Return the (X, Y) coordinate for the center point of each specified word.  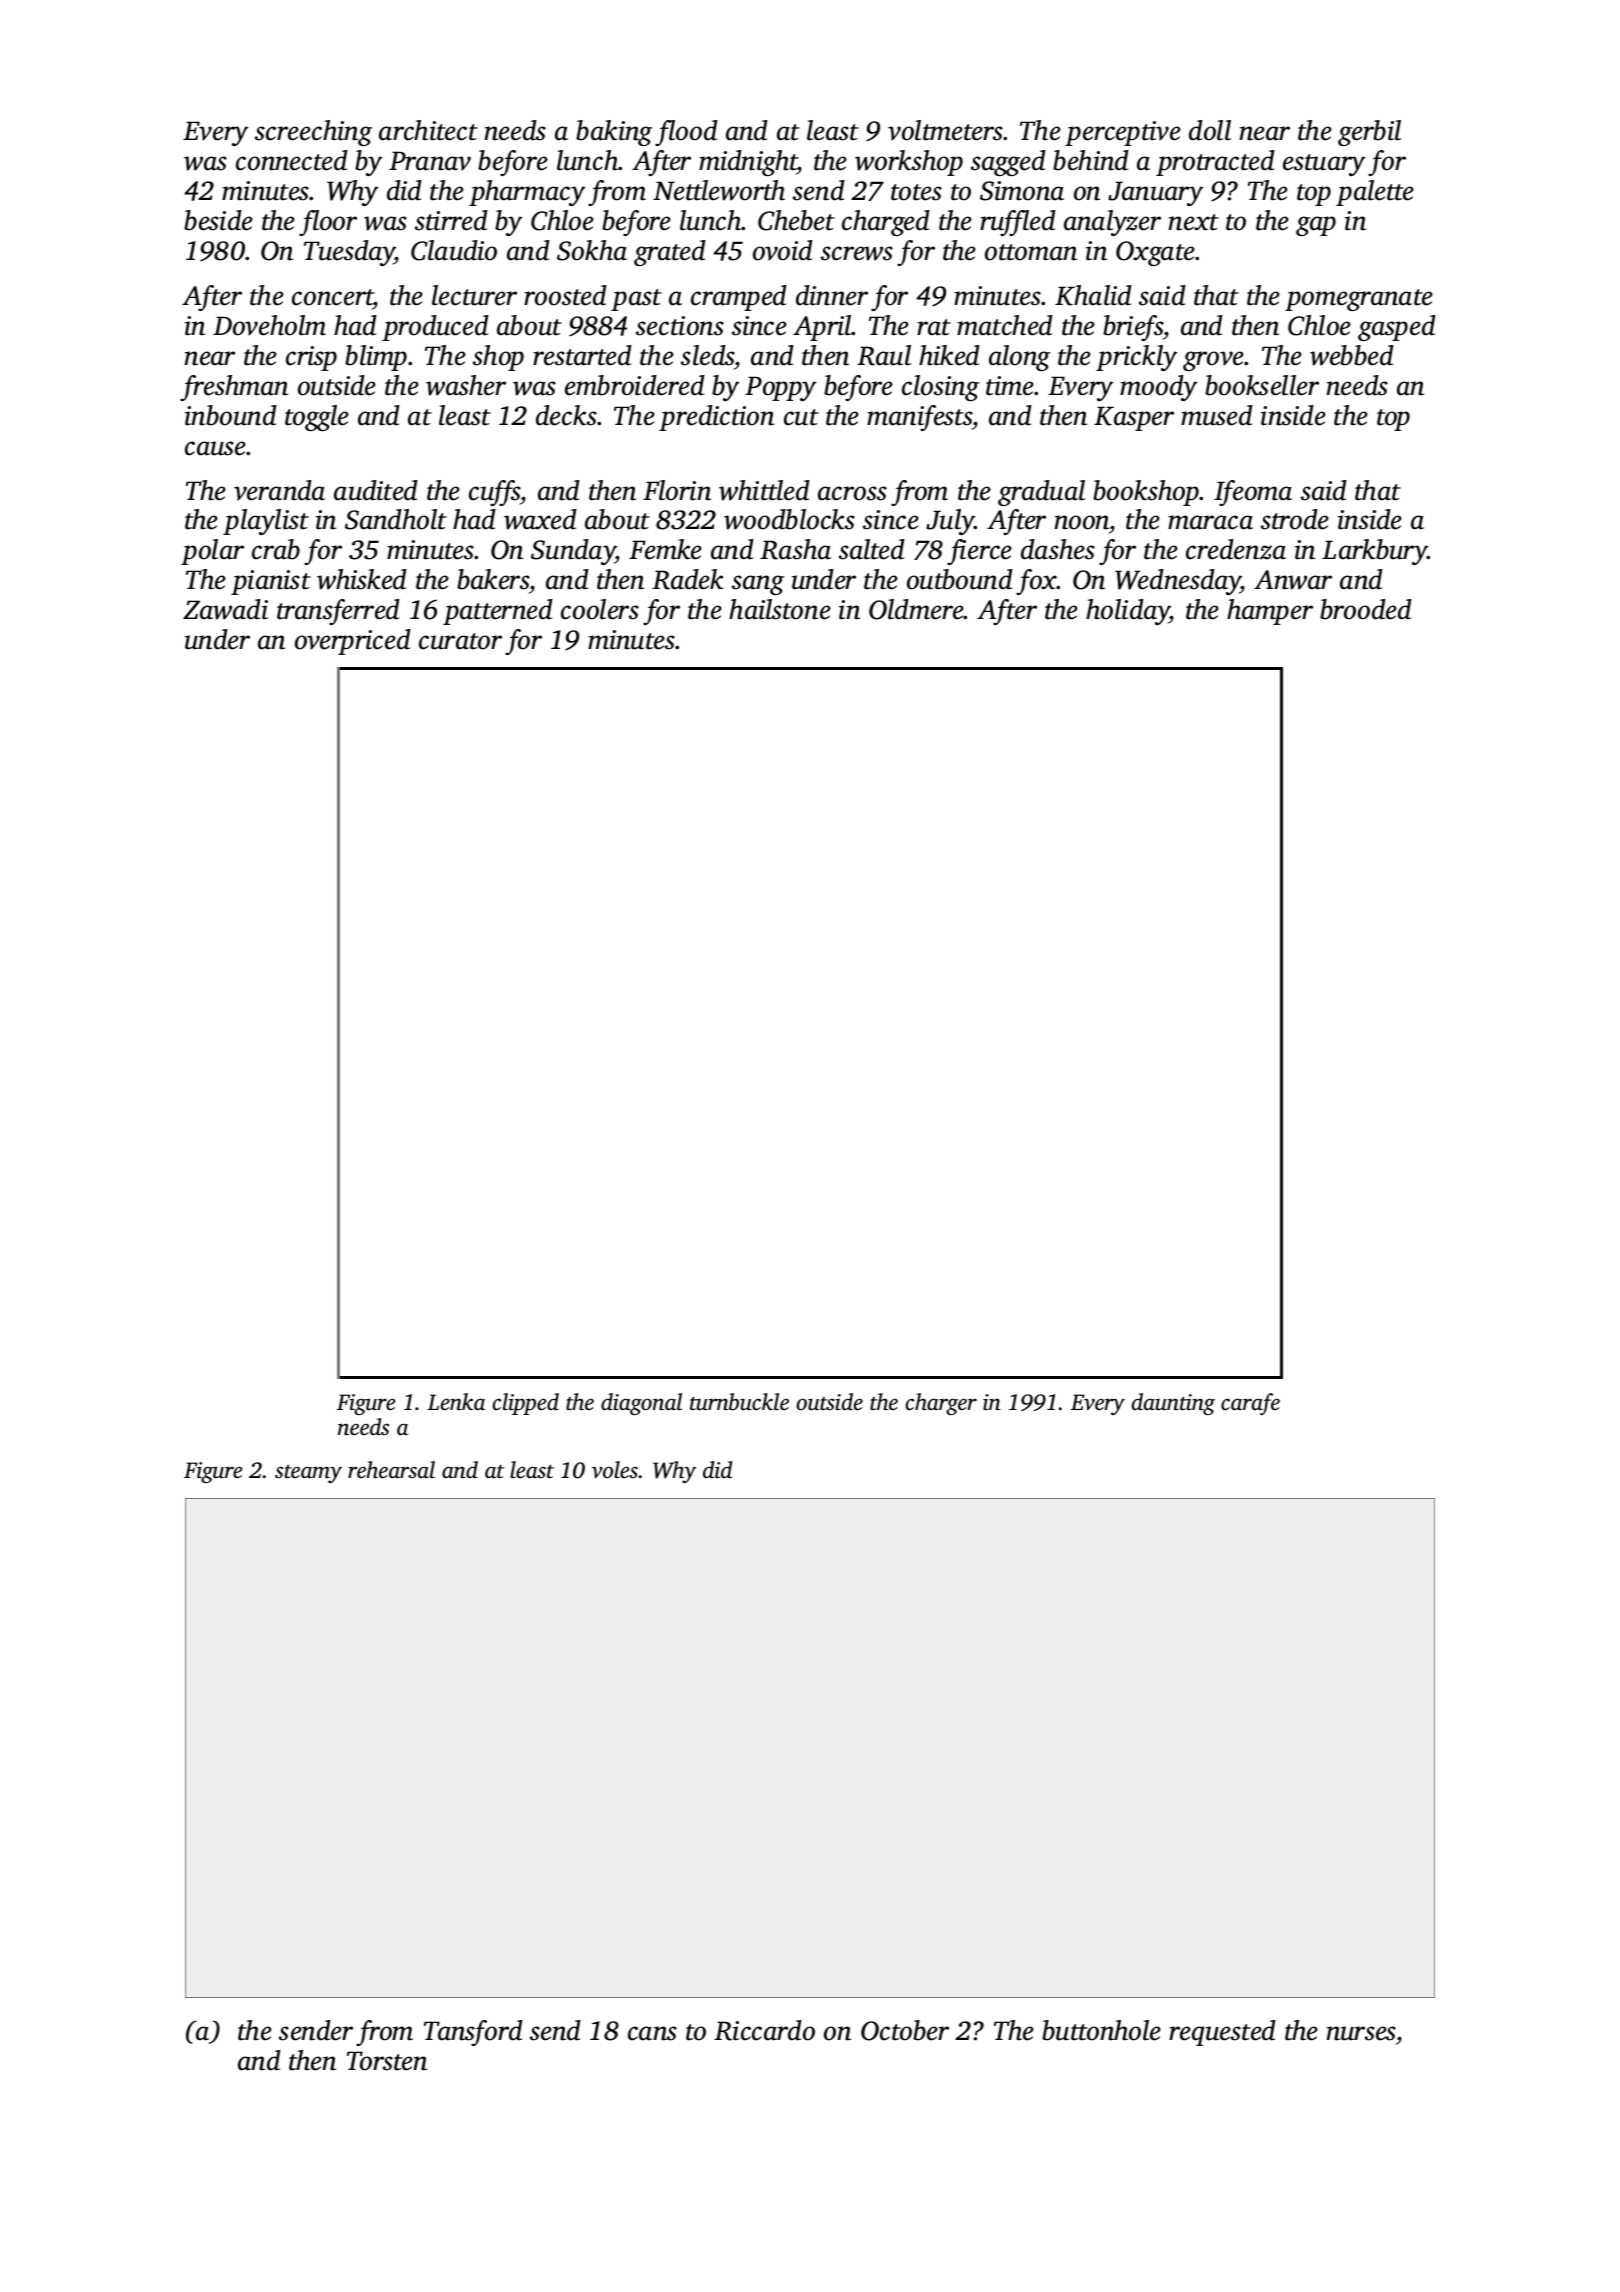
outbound (960, 579)
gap (1316, 226)
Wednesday (1178, 582)
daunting (1173, 1404)
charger (941, 1404)
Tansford (473, 2033)
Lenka (456, 1402)
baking (614, 133)
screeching (313, 133)
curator (460, 641)
